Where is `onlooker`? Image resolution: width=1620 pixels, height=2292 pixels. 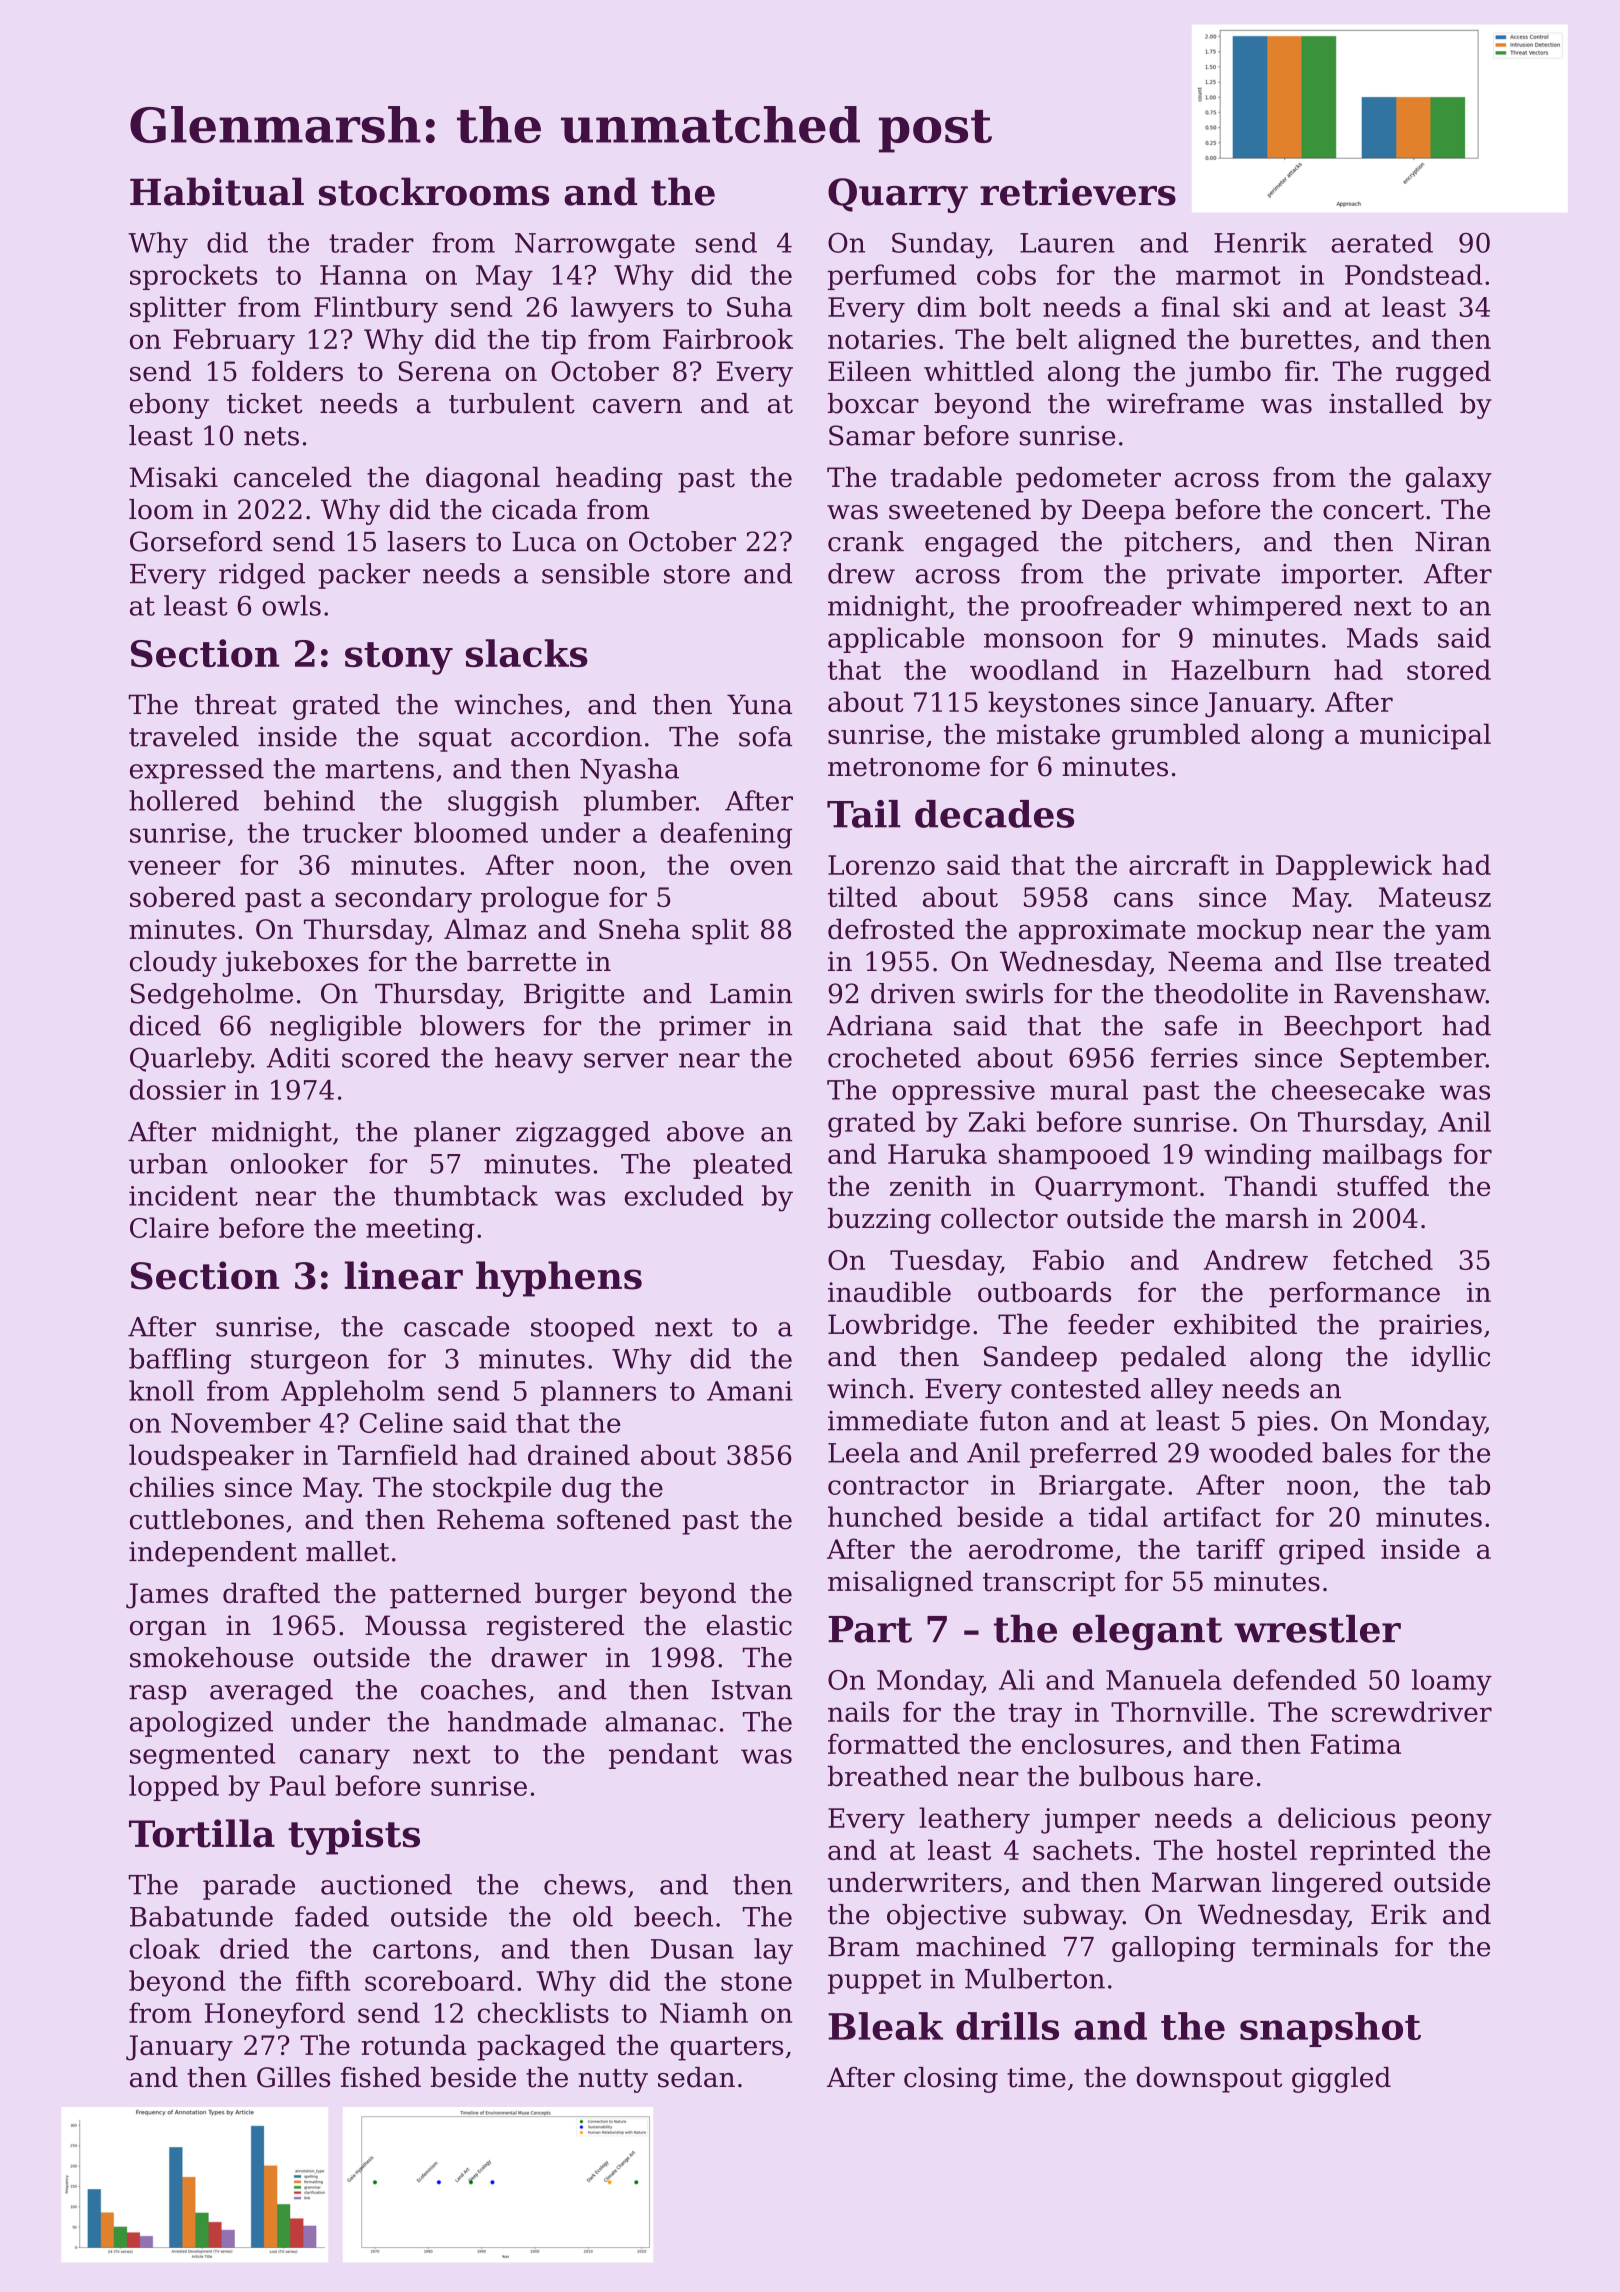 onlooker is located at coordinates (289, 1163).
